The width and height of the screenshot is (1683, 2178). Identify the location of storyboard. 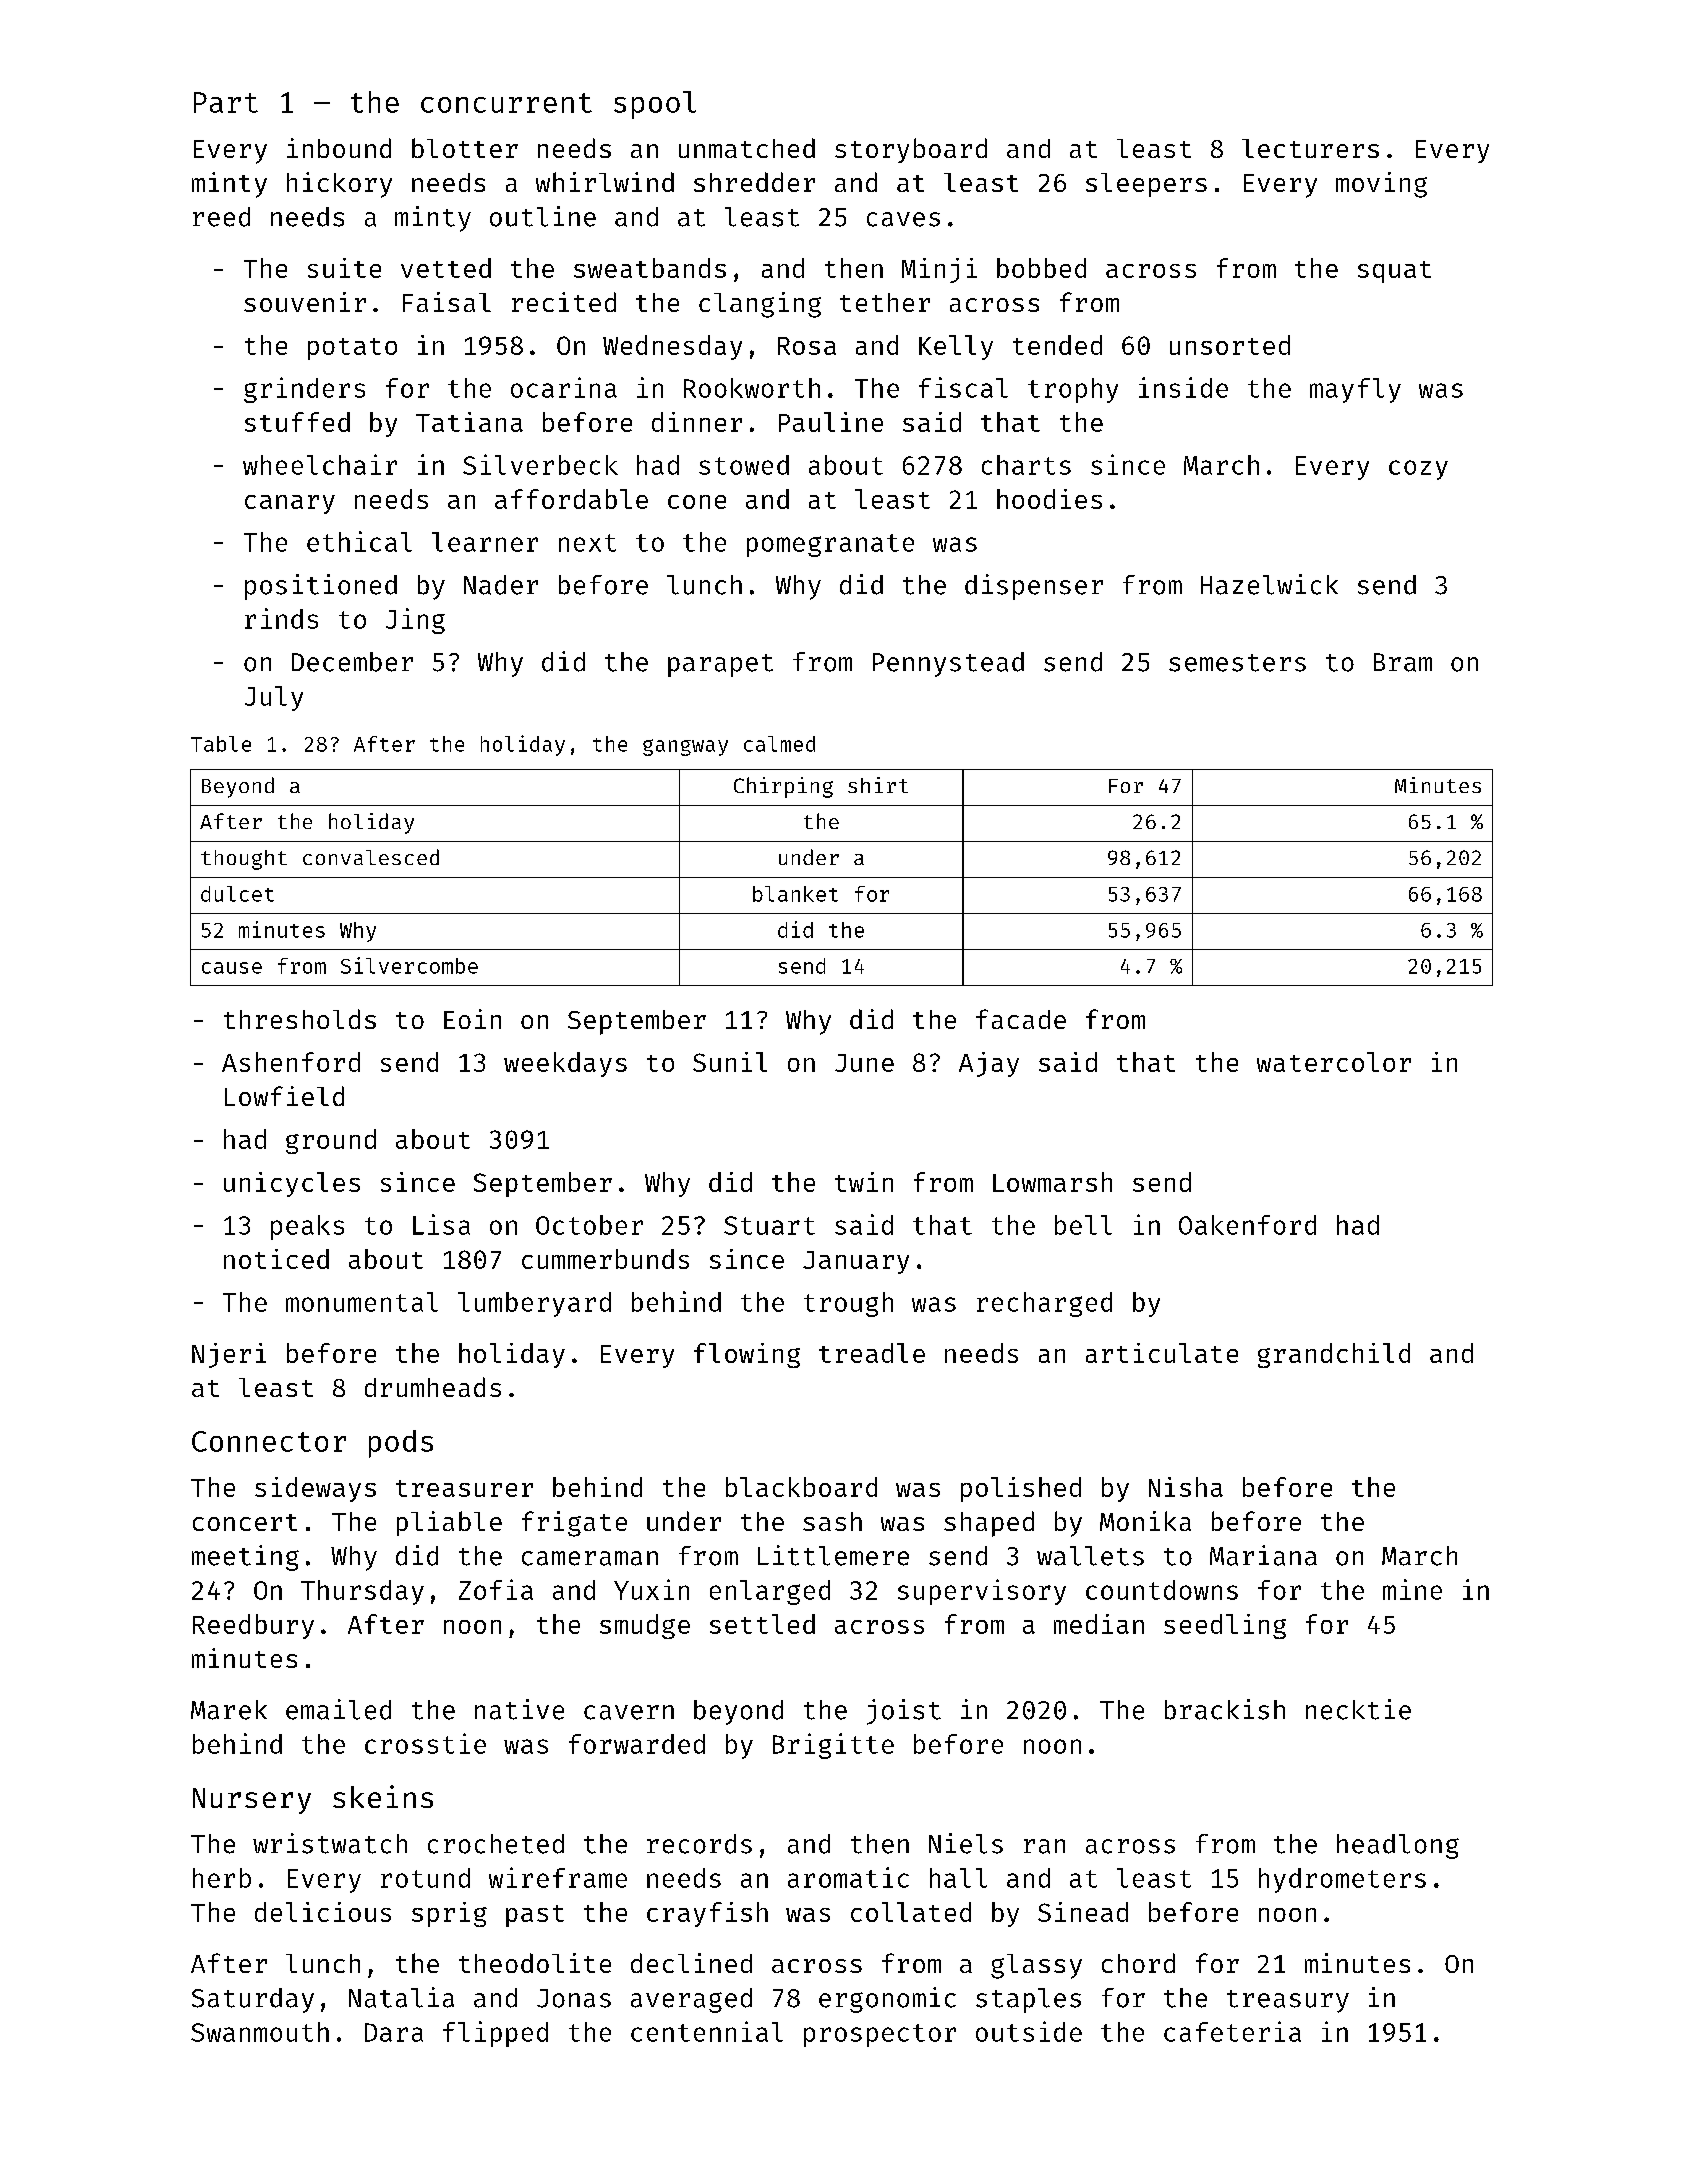
(911, 150).
